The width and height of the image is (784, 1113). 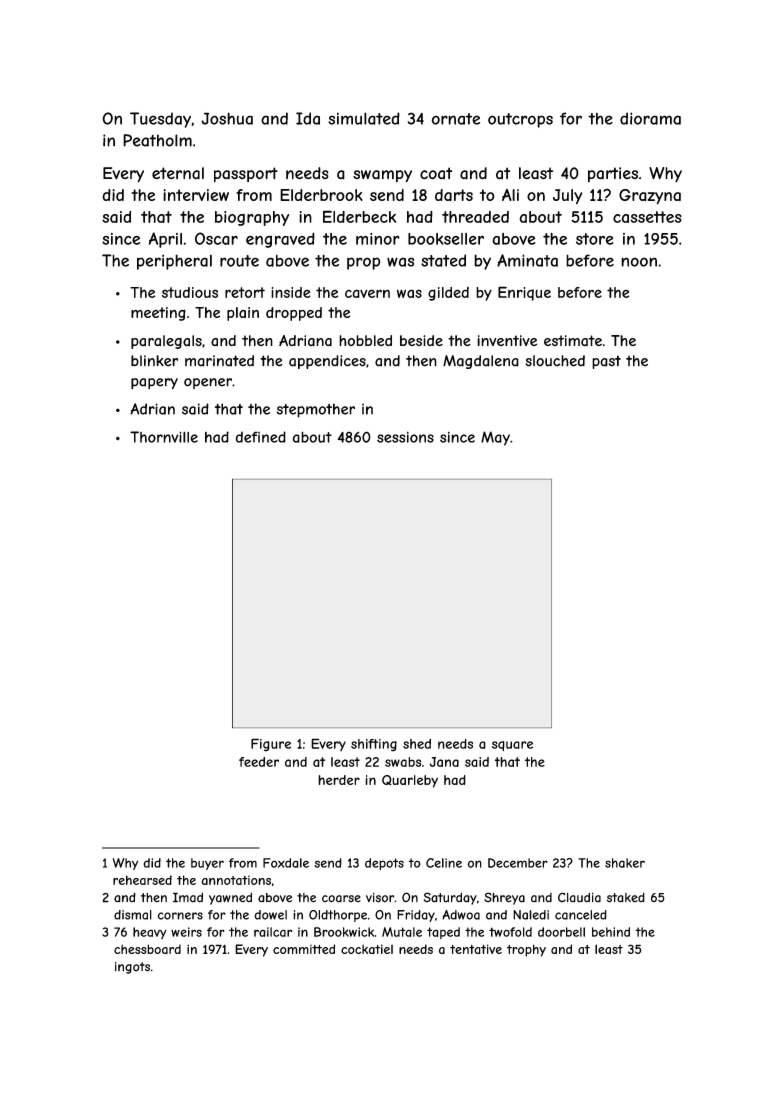 What do you see at coordinates (367, 949) in the image?
I see `cockatiel` at bounding box center [367, 949].
